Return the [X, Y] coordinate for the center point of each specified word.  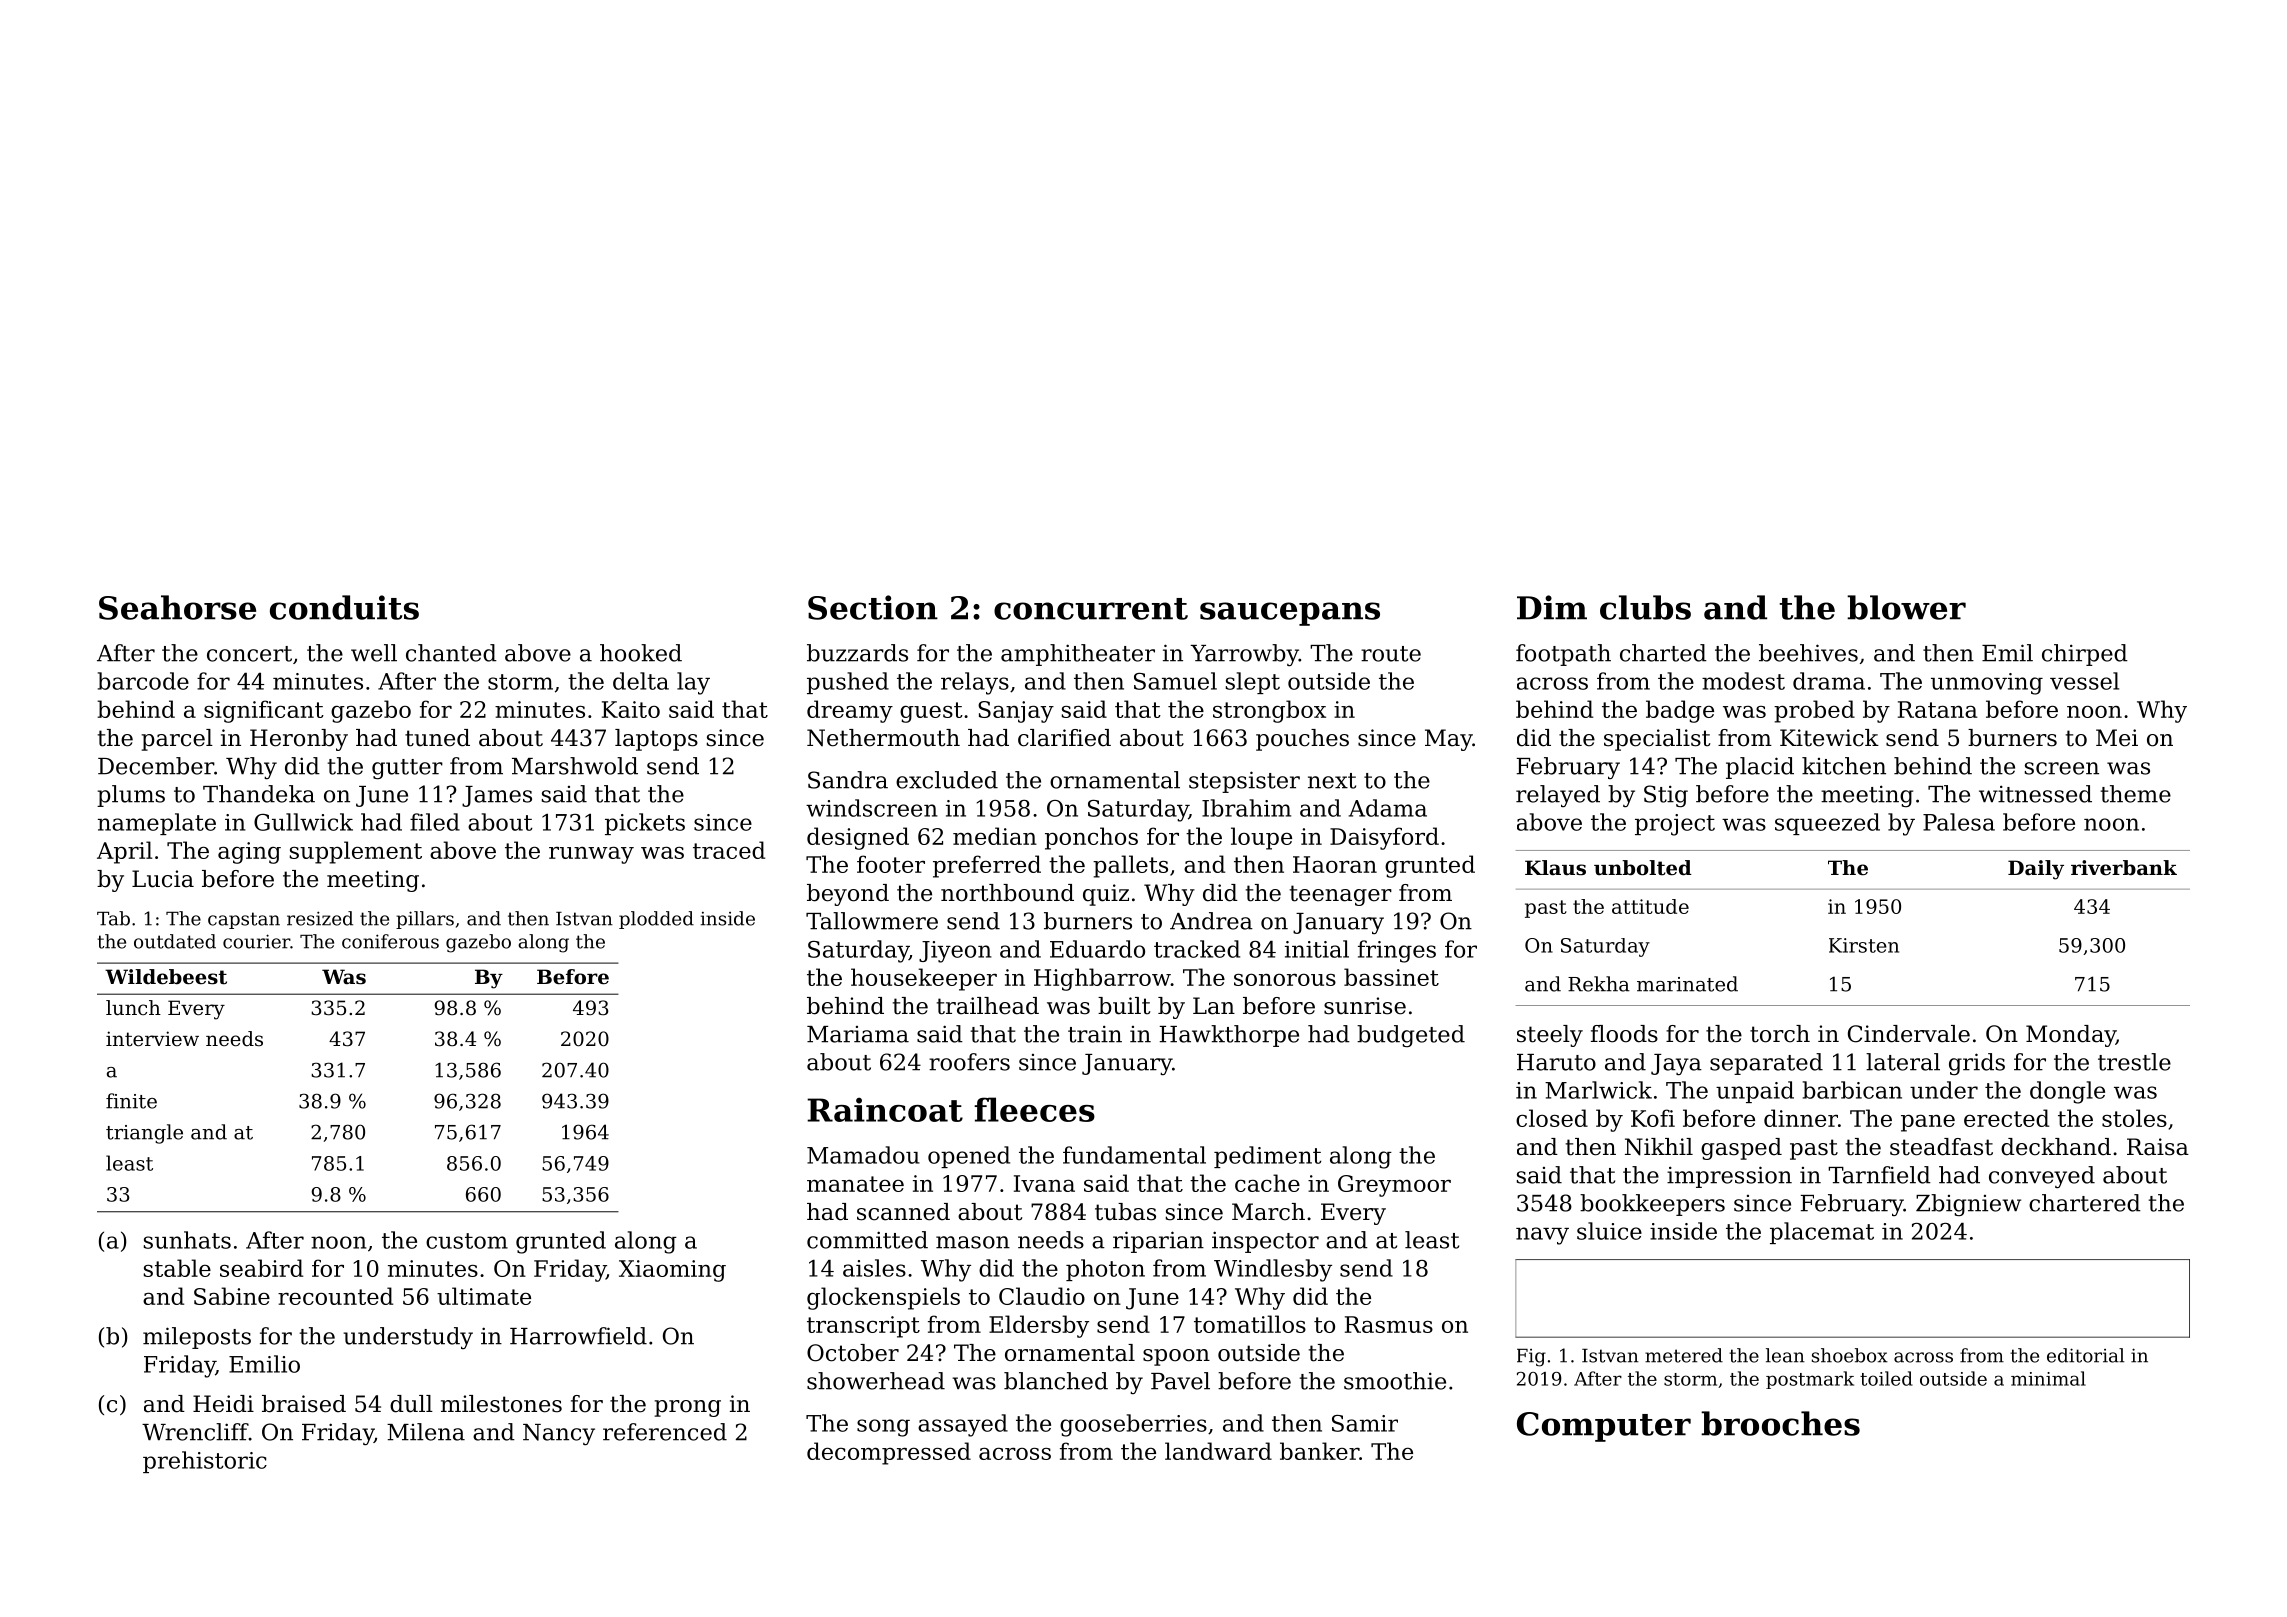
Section [873, 607]
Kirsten [1864, 945]
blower [1906, 607]
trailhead [988, 1006]
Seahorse [177, 607]
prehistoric [205, 1462]
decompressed [889, 1453]
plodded [656, 920]
